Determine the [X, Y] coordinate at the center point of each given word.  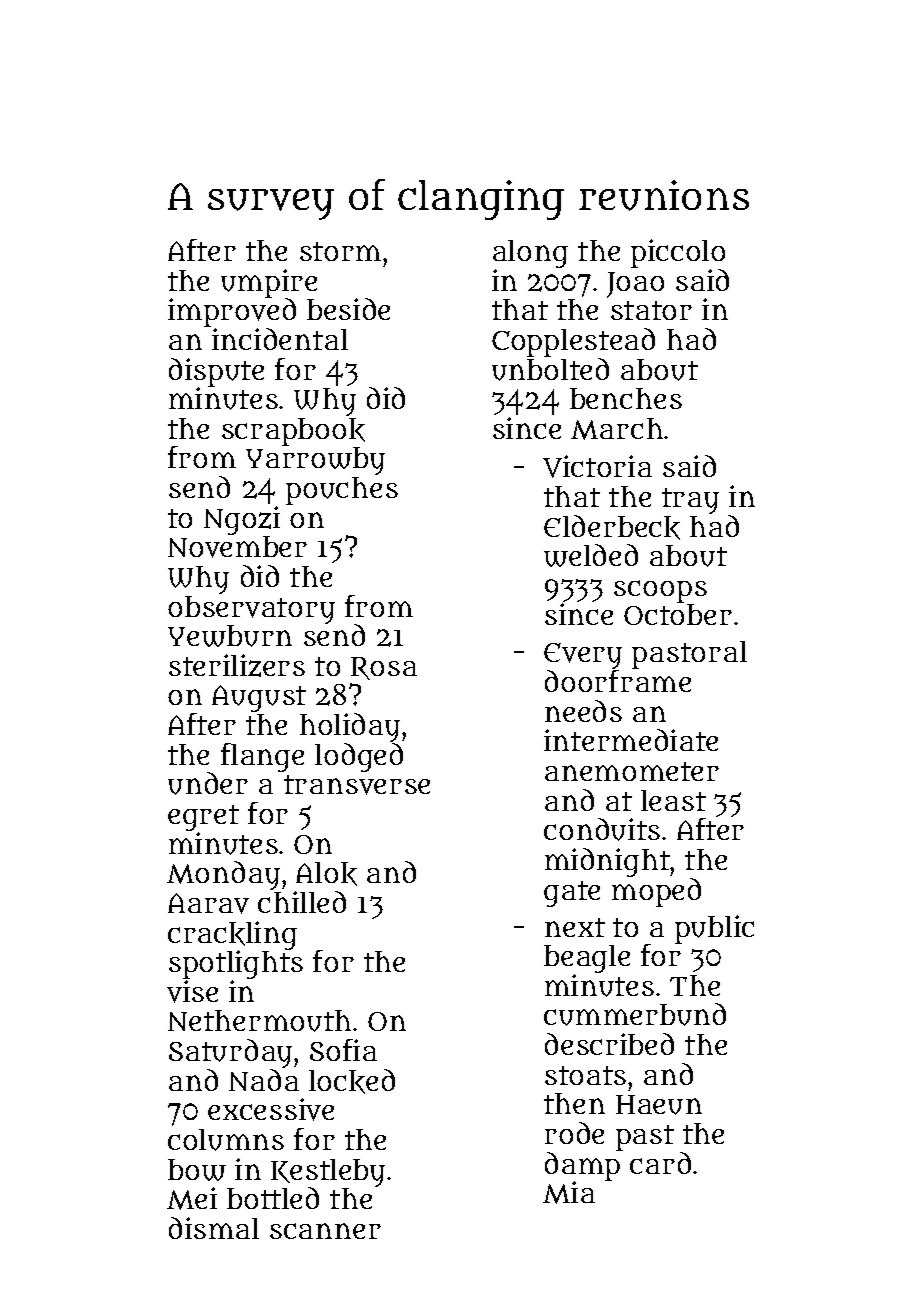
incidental [280, 339]
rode [574, 1133]
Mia [569, 1192]
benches [626, 398]
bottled [273, 1198]
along [530, 254]
